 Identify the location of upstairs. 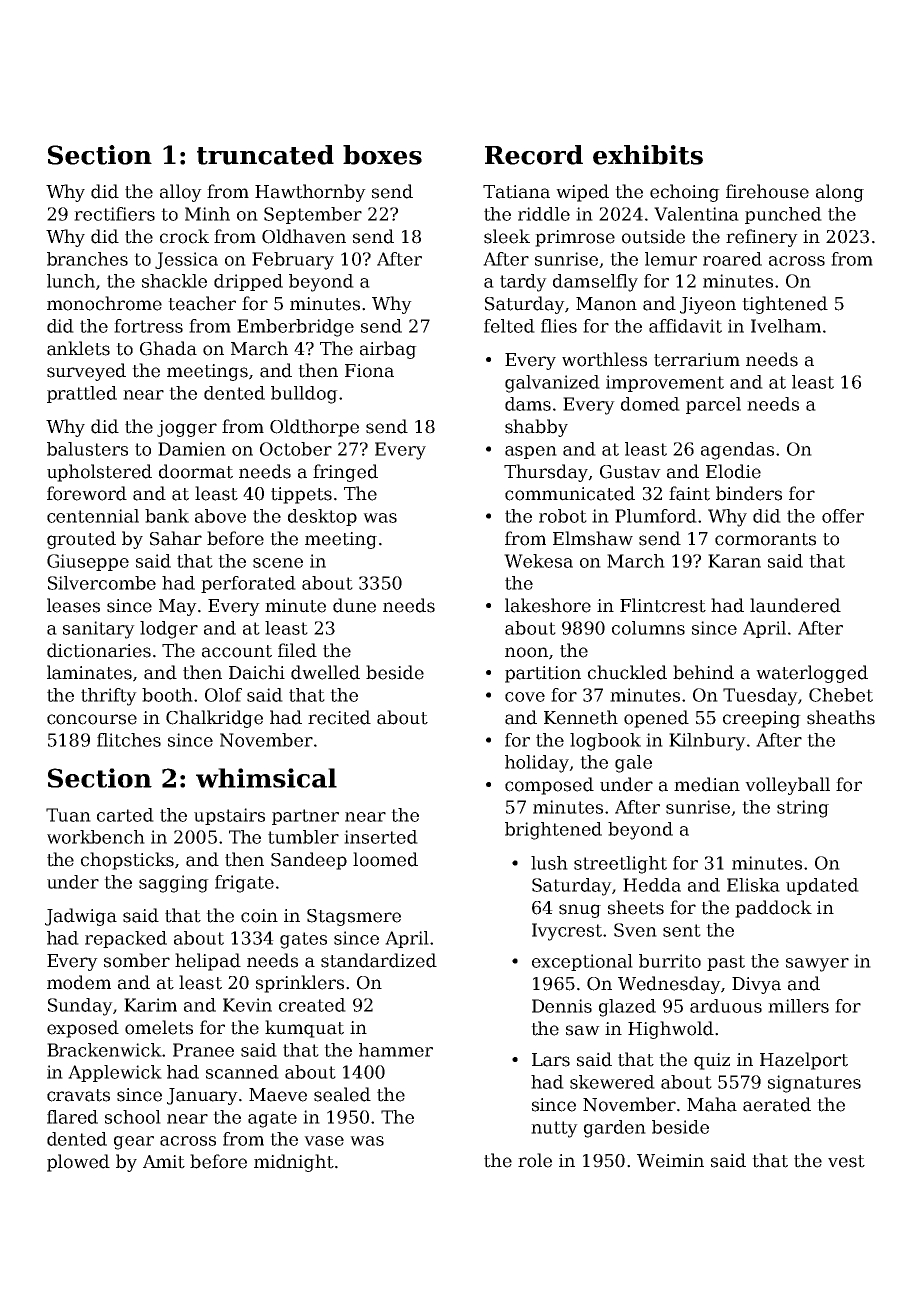
(229, 816).
